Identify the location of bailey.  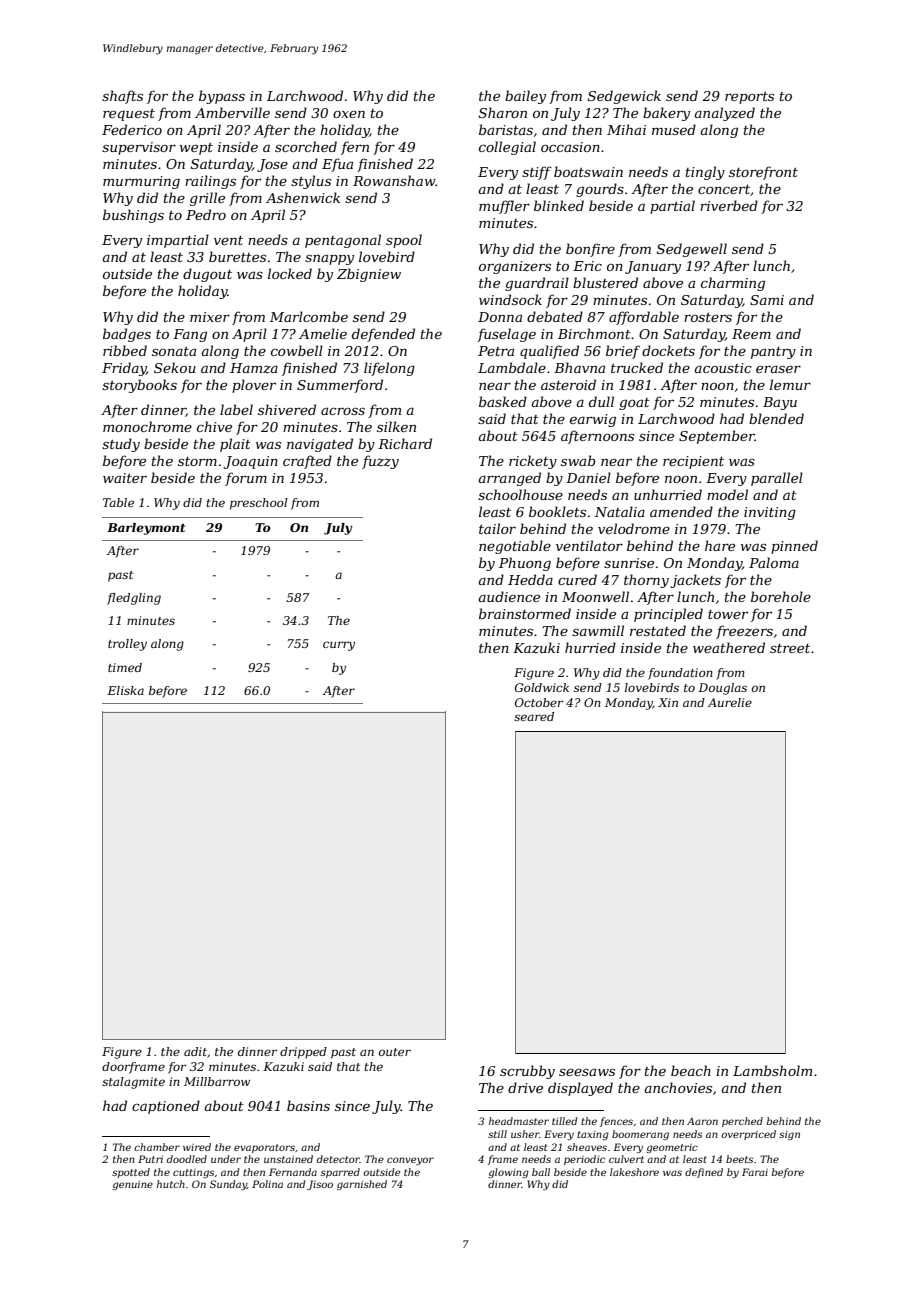
(525, 97).
